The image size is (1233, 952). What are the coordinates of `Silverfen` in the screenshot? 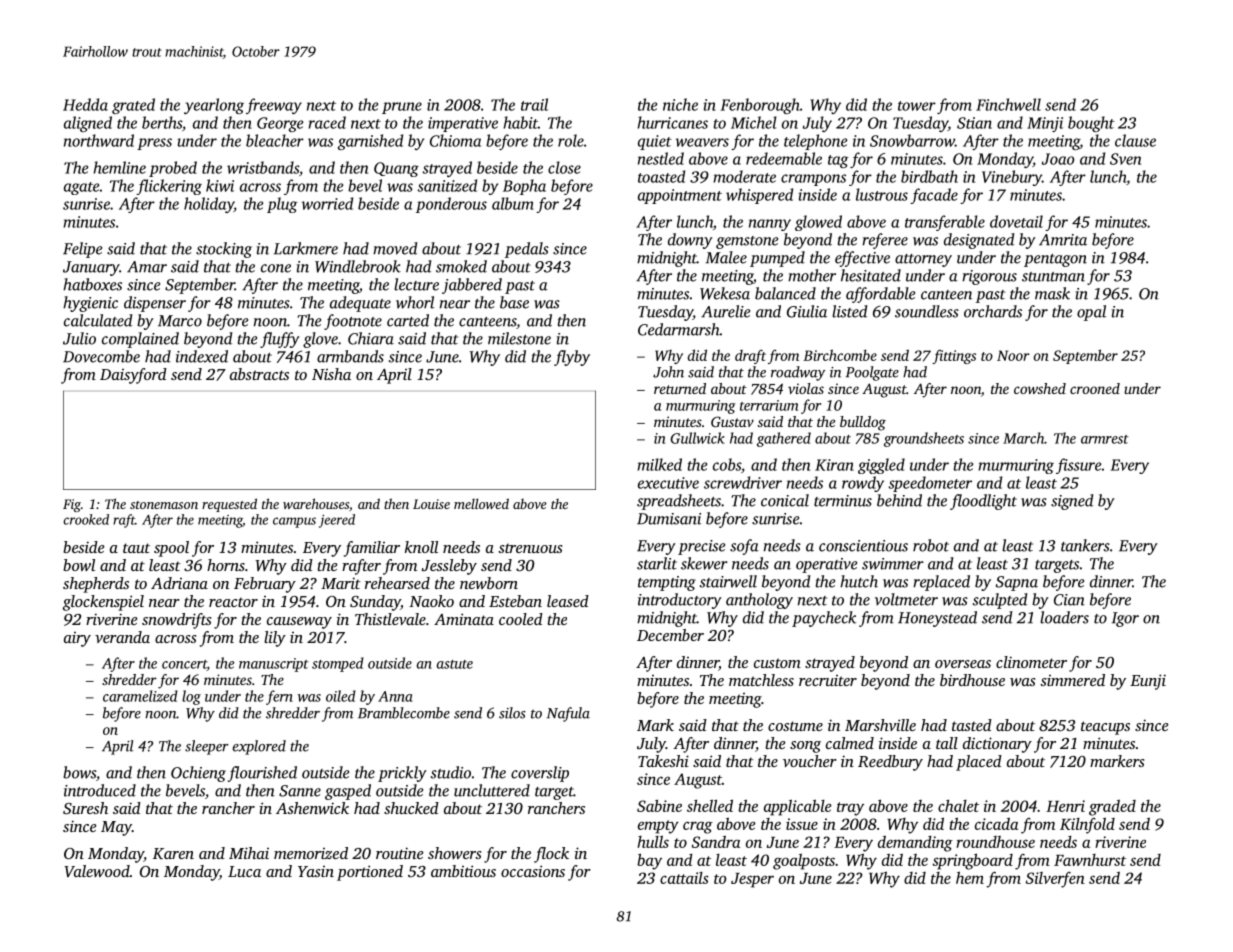 It's located at (1055, 880).
